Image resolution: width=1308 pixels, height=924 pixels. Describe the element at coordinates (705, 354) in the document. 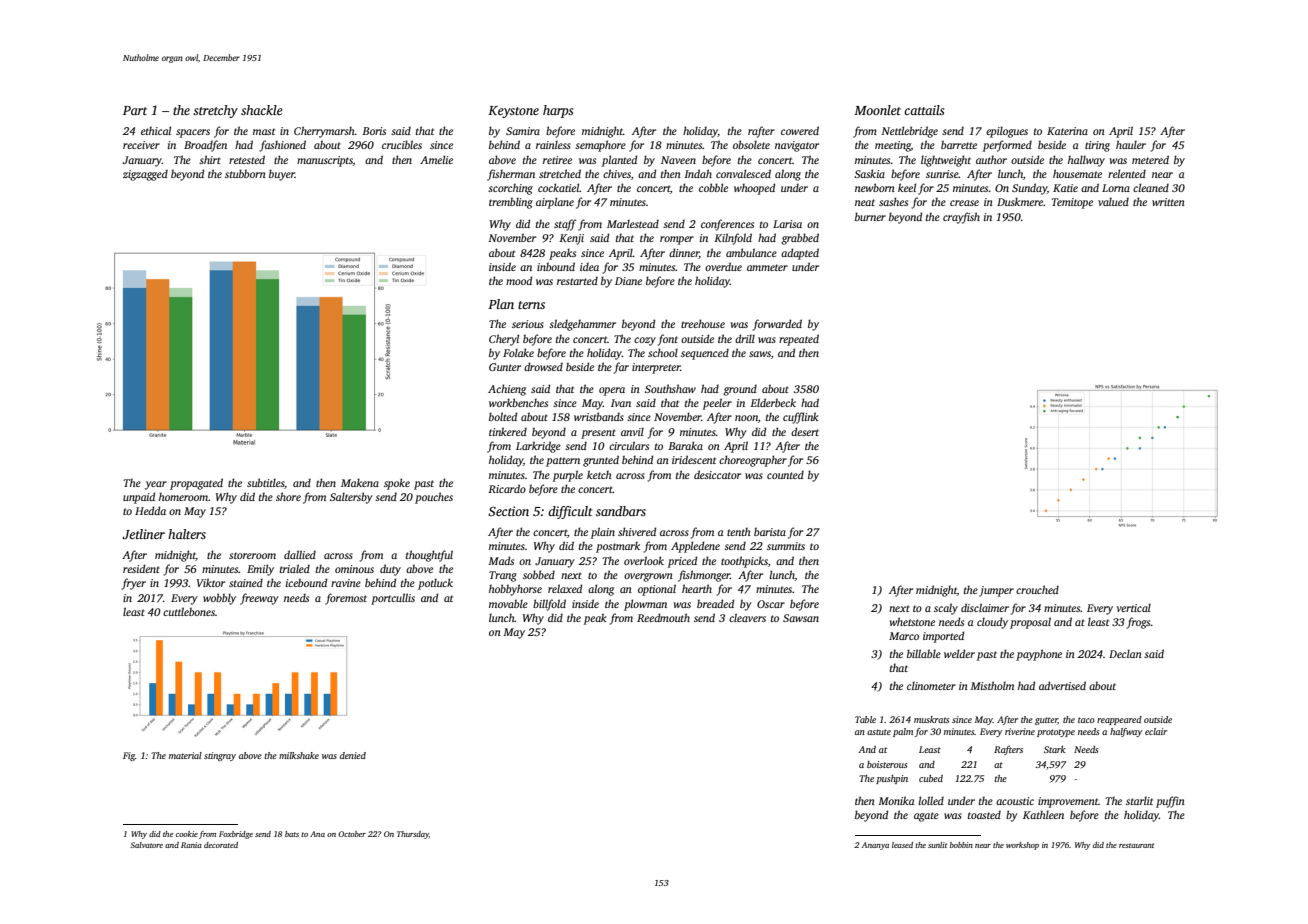

I see `sequenced` at that location.
